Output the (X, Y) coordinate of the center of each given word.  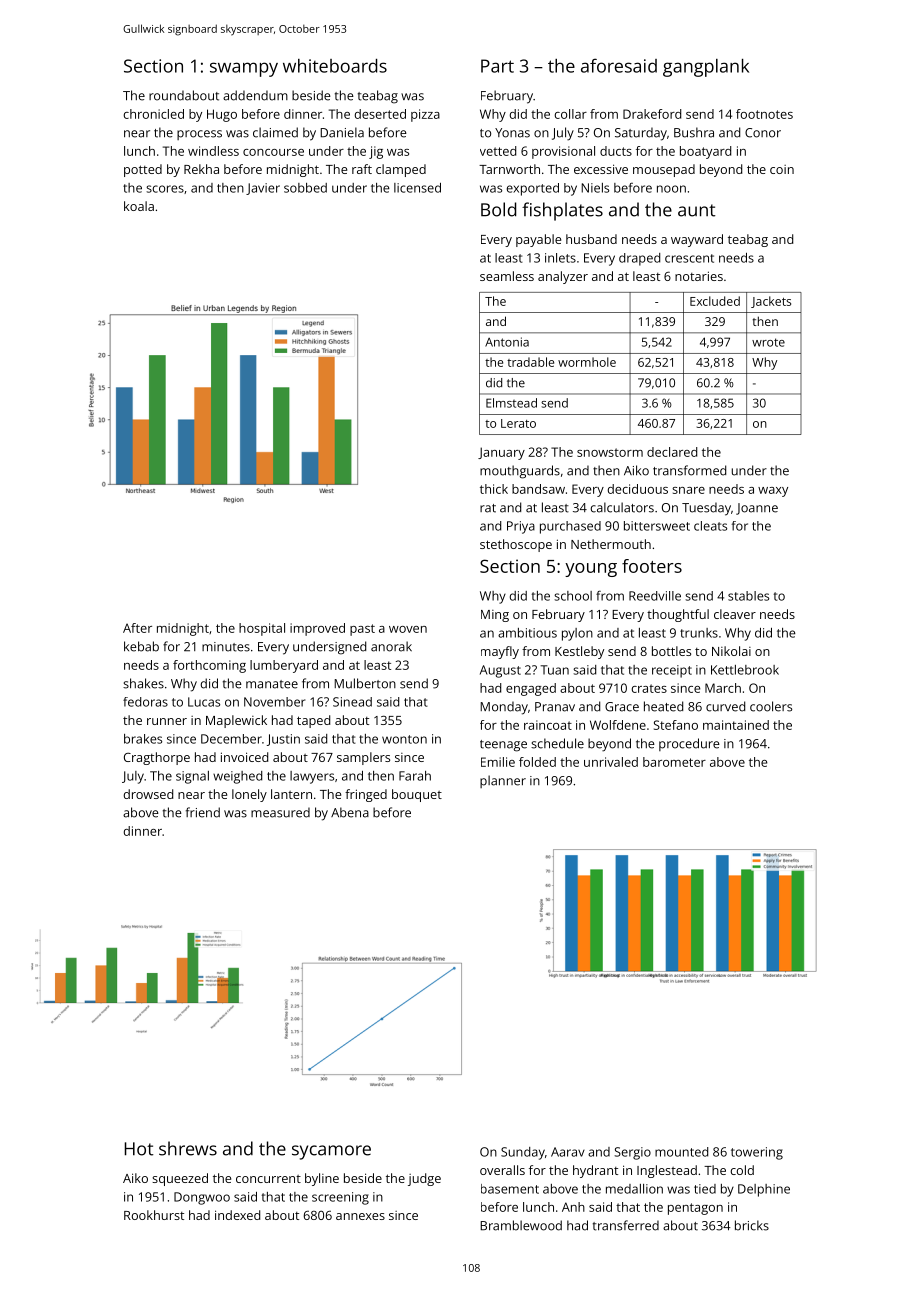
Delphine (764, 1190)
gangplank (706, 68)
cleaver (735, 614)
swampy (244, 69)
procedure (689, 744)
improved (317, 629)
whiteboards (335, 66)
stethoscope (516, 545)
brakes (143, 739)
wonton (404, 739)
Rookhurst (154, 1215)
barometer (674, 762)
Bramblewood (521, 1225)
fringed (366, 795)
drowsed (148, 794)
